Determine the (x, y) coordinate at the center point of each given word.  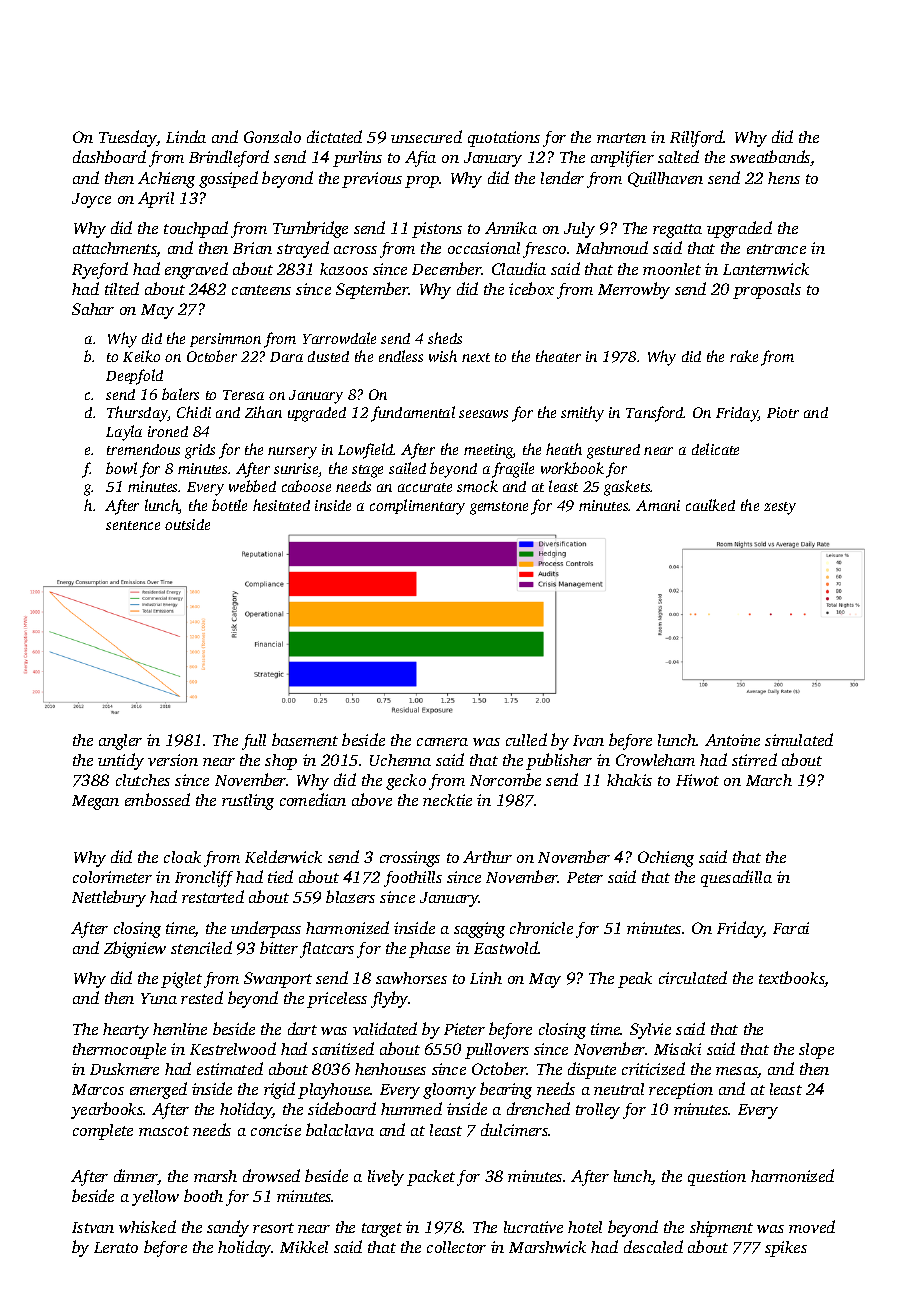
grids (200, 451)
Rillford (697, 138)
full (254, 742)
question (717, 1178)
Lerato (116, 1247)
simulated (799, 739)
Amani (658, 505)
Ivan (588, 740)
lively (386, 1178)
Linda (186, 136)
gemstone (499, 508)
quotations (504, 139)
